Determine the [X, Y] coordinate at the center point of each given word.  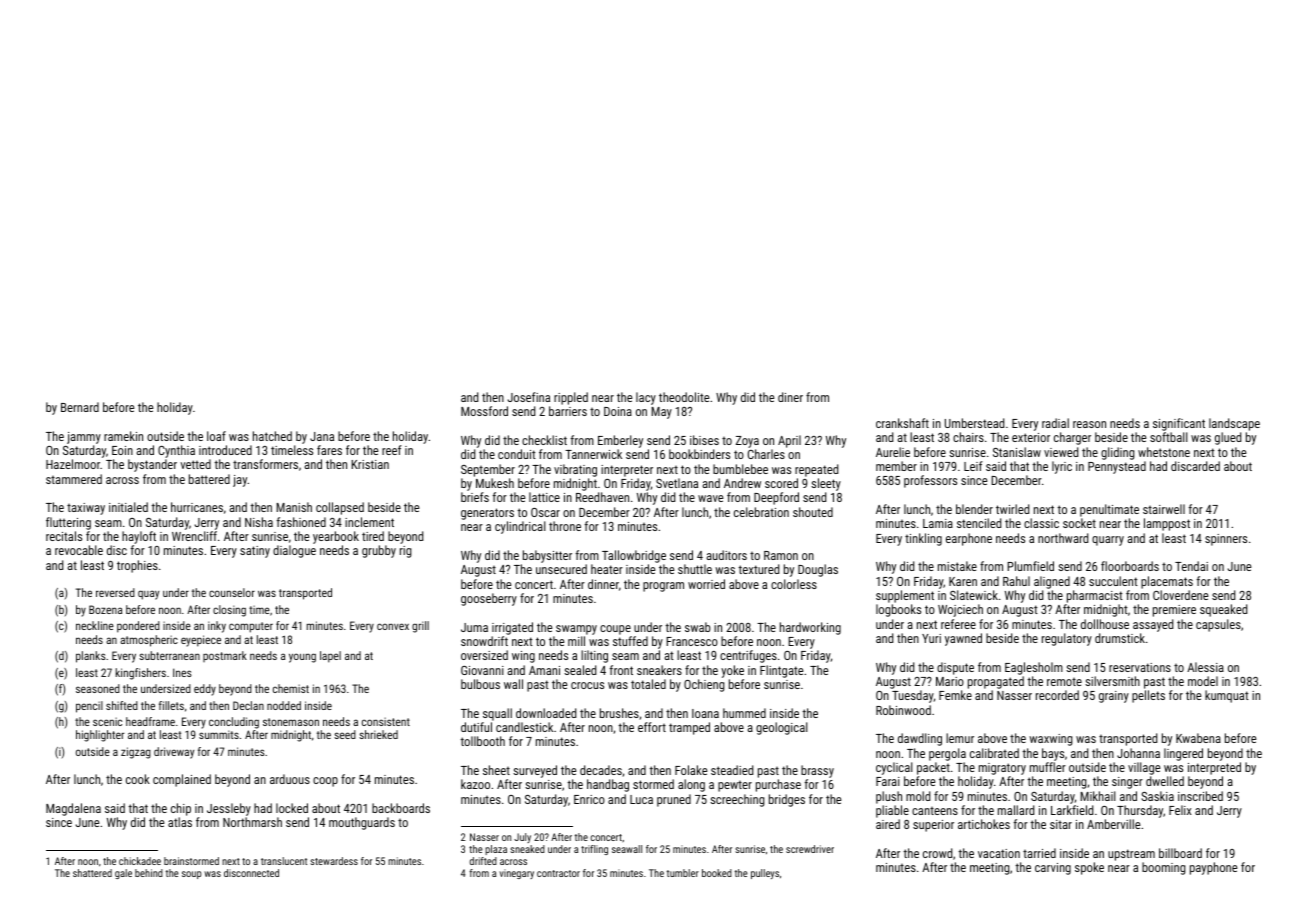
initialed [128, 507]
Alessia [1205, 667]
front [621, 670]
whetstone [1164, 452]
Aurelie [893, 452]
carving [1053, 869]
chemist [291, 688]
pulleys [765, 874]
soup [192, 875]
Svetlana [677, 483]
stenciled [979, 523]
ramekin [123, 436]
